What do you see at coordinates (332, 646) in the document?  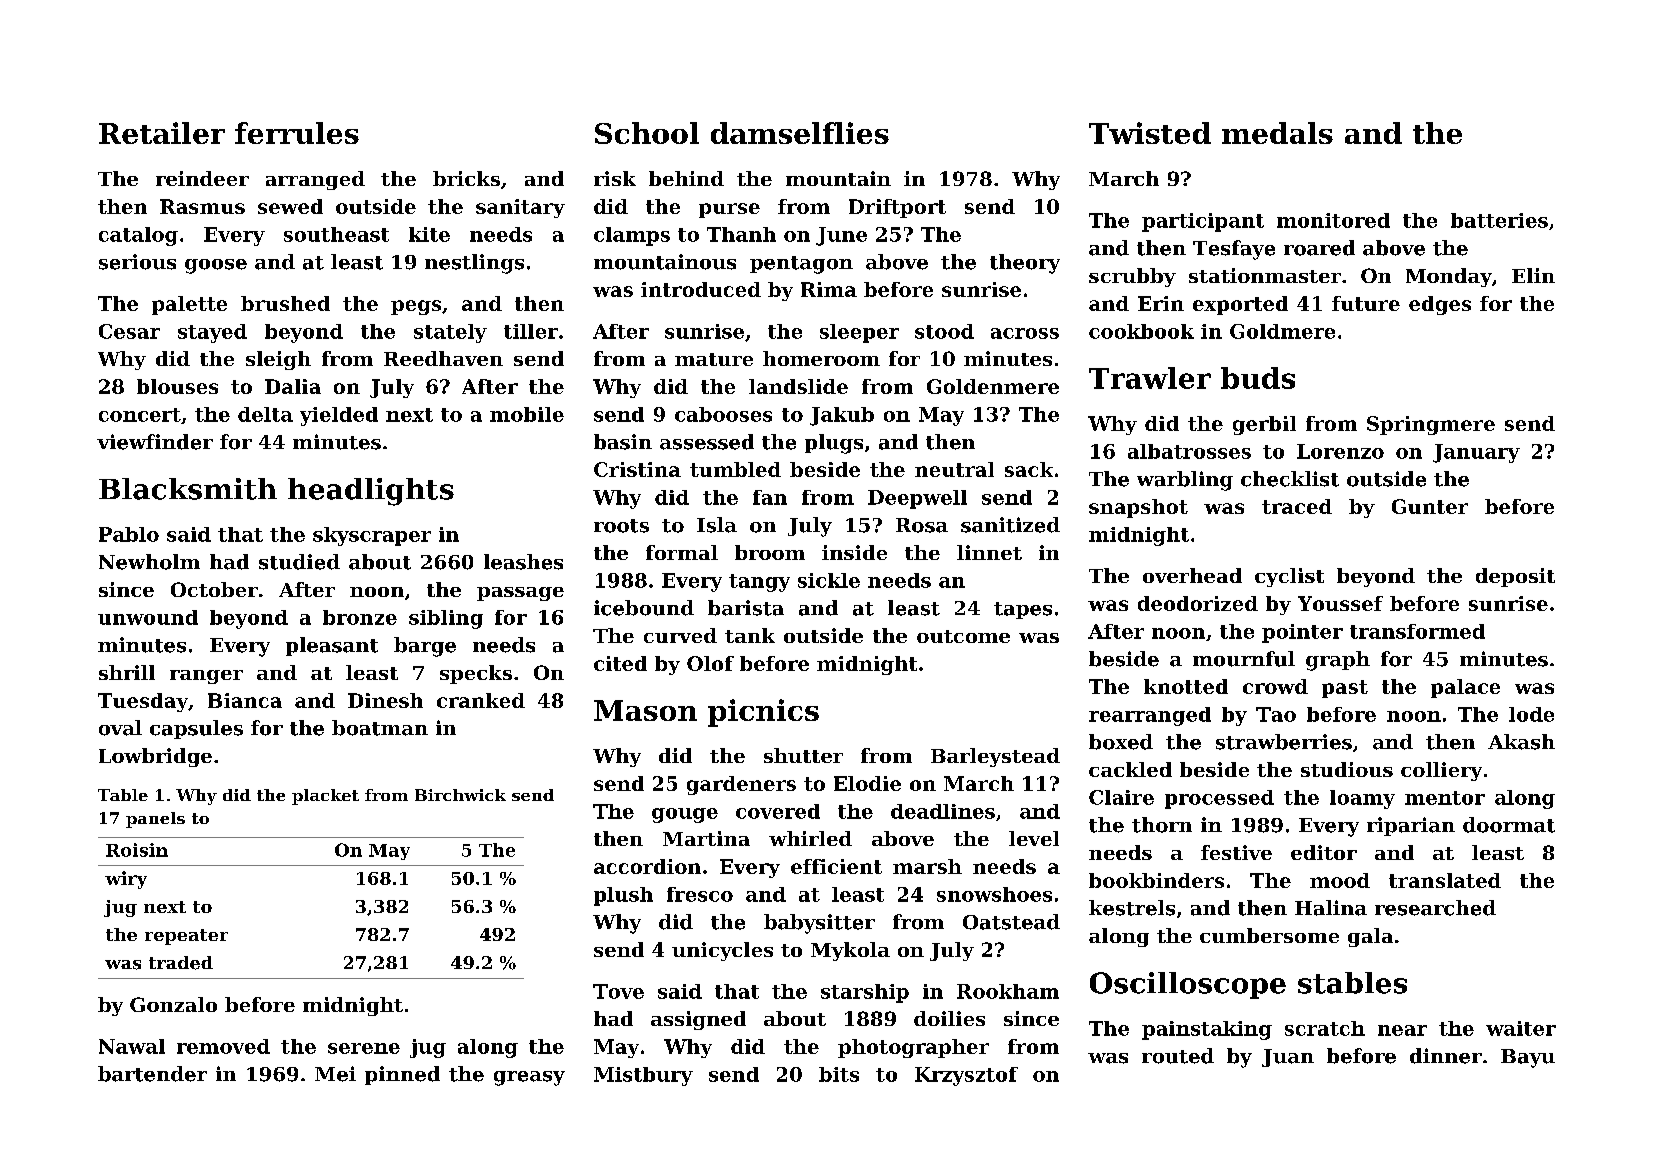 I see `pleasant` at bounding box center [332, 646].
